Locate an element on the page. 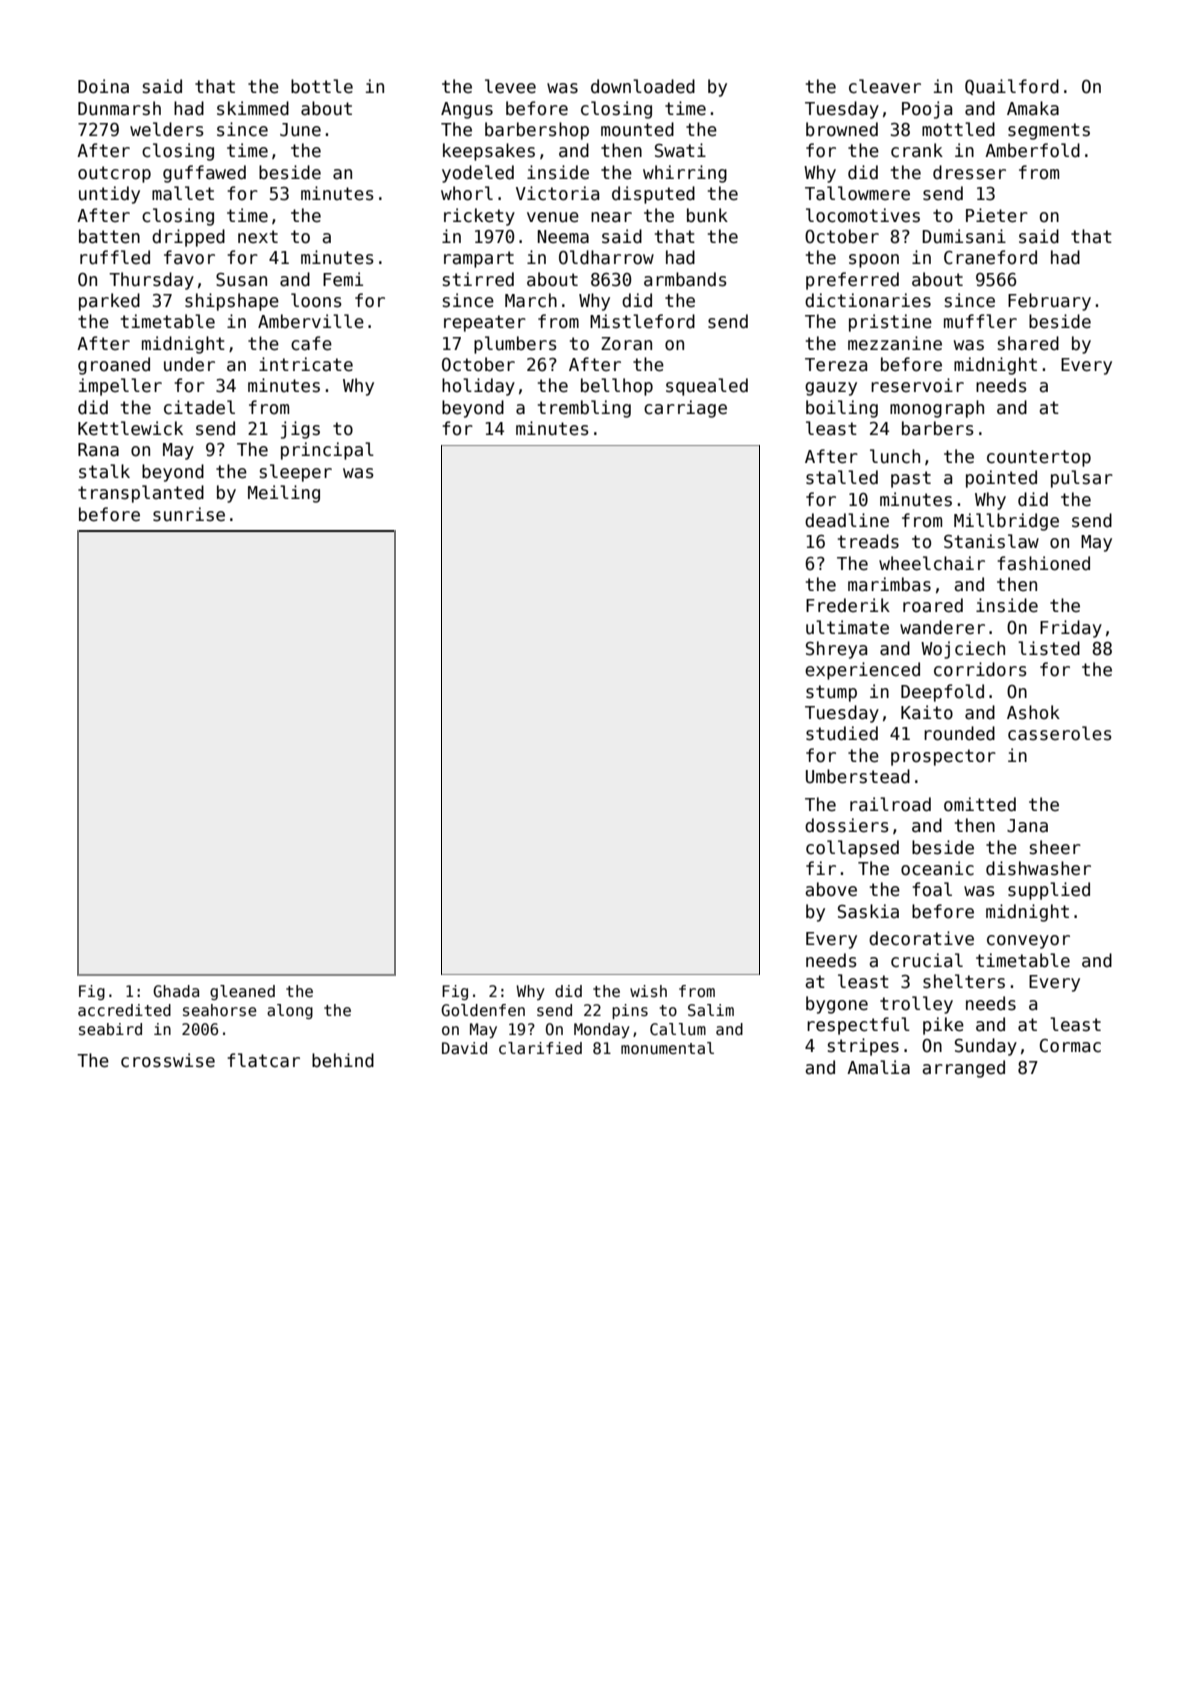 Image resolution: width=1201 pixels, height=1698 pixels. wish is located at coordinates (648, 991).
